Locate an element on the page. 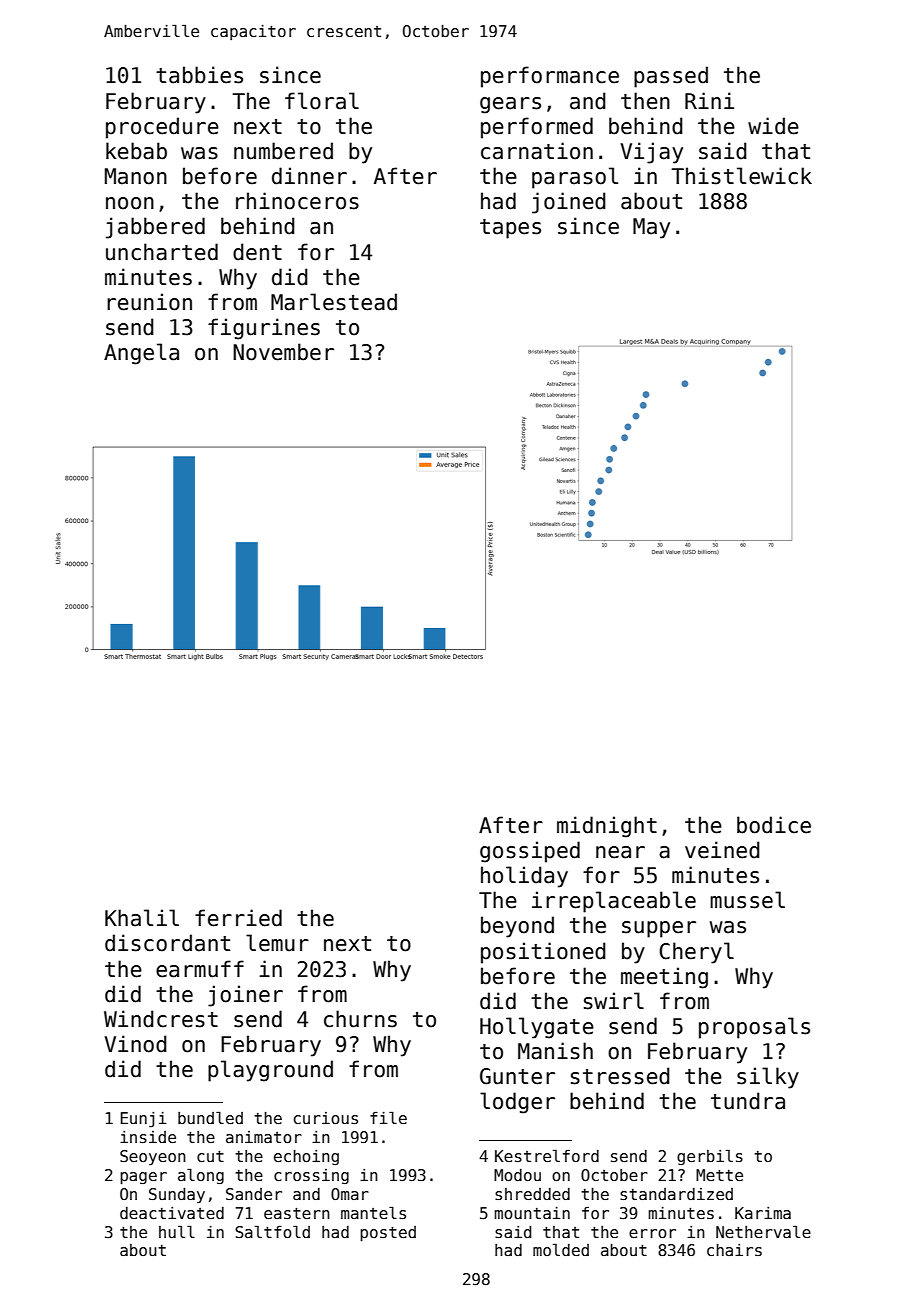 Image resolution: width=924 pixels, height=1314 pixels. Thistlewick is located at coordinates (741, 176).
